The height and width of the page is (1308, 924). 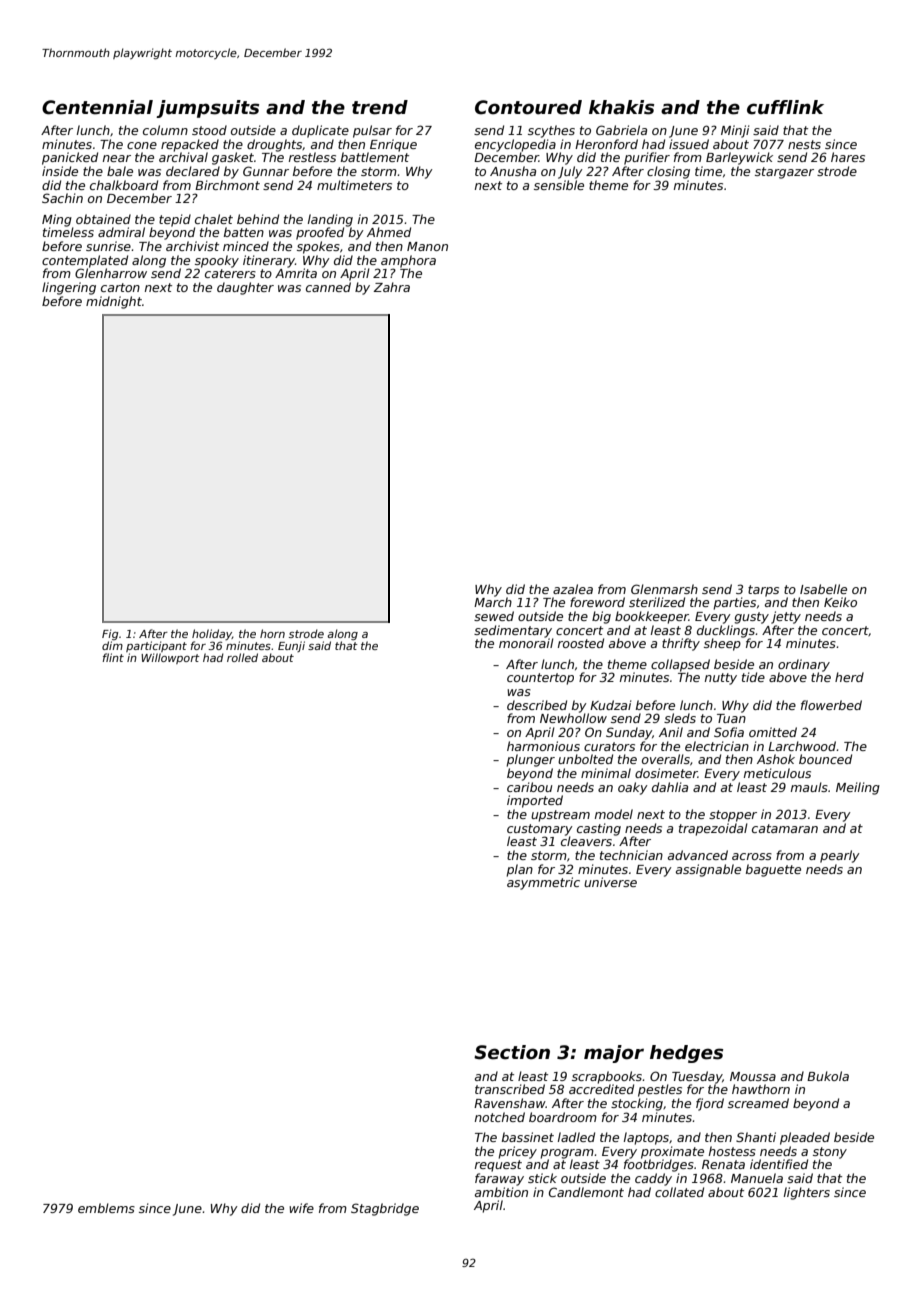 I want to click on midnight, so click(x=114, y=302).
